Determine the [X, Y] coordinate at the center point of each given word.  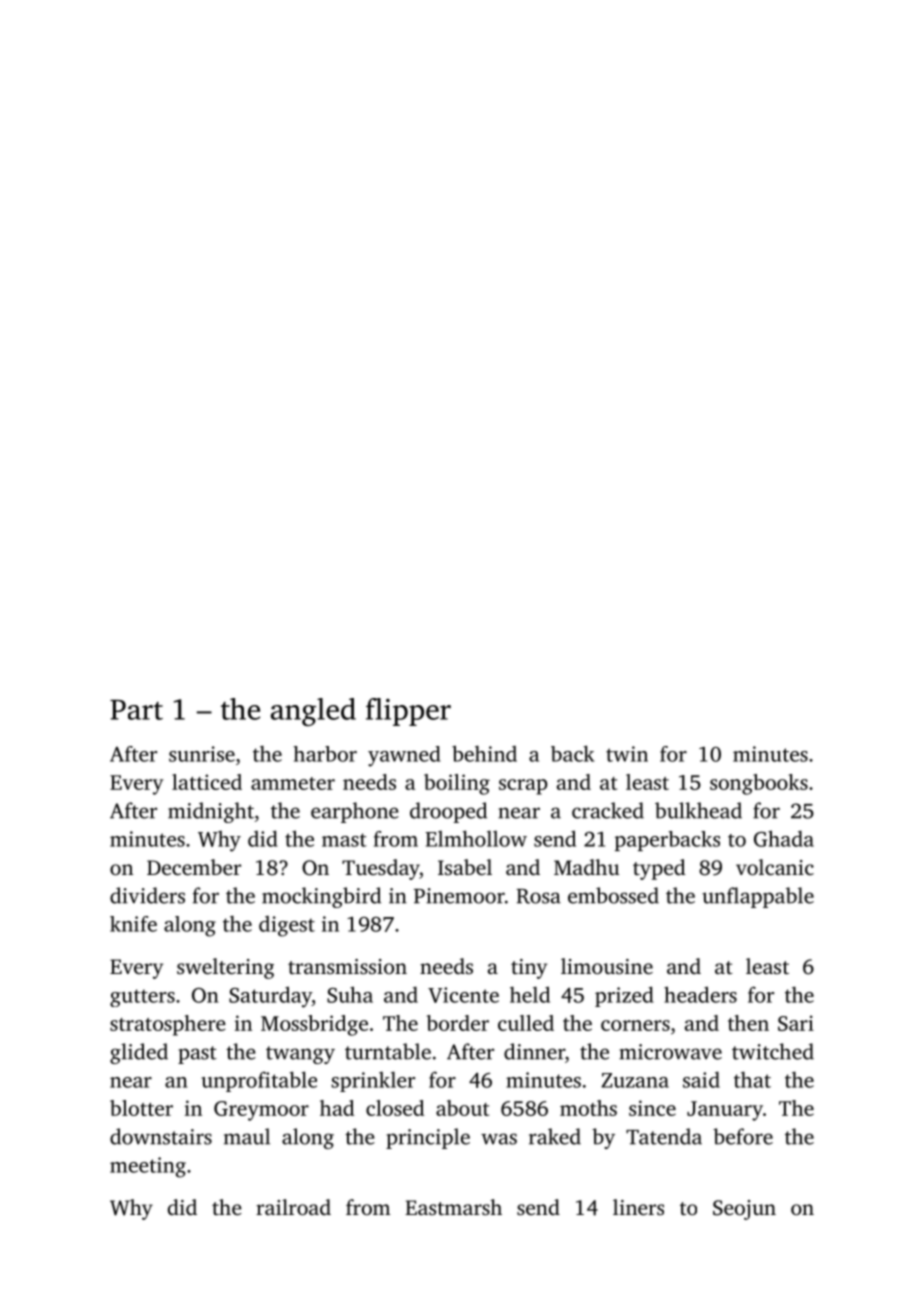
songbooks [759, 784]
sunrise [202, 754]
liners [638, 1207]
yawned [404, 756]
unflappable [758, 897]
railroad [293, 1207]
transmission [347, 966]
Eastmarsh [453, 1207]
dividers [147, 895]
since [652, 1108]
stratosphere [168, 1025]
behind [484, 753]
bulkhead [698, 810]
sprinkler [373, 1081]
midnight [211, 812]
